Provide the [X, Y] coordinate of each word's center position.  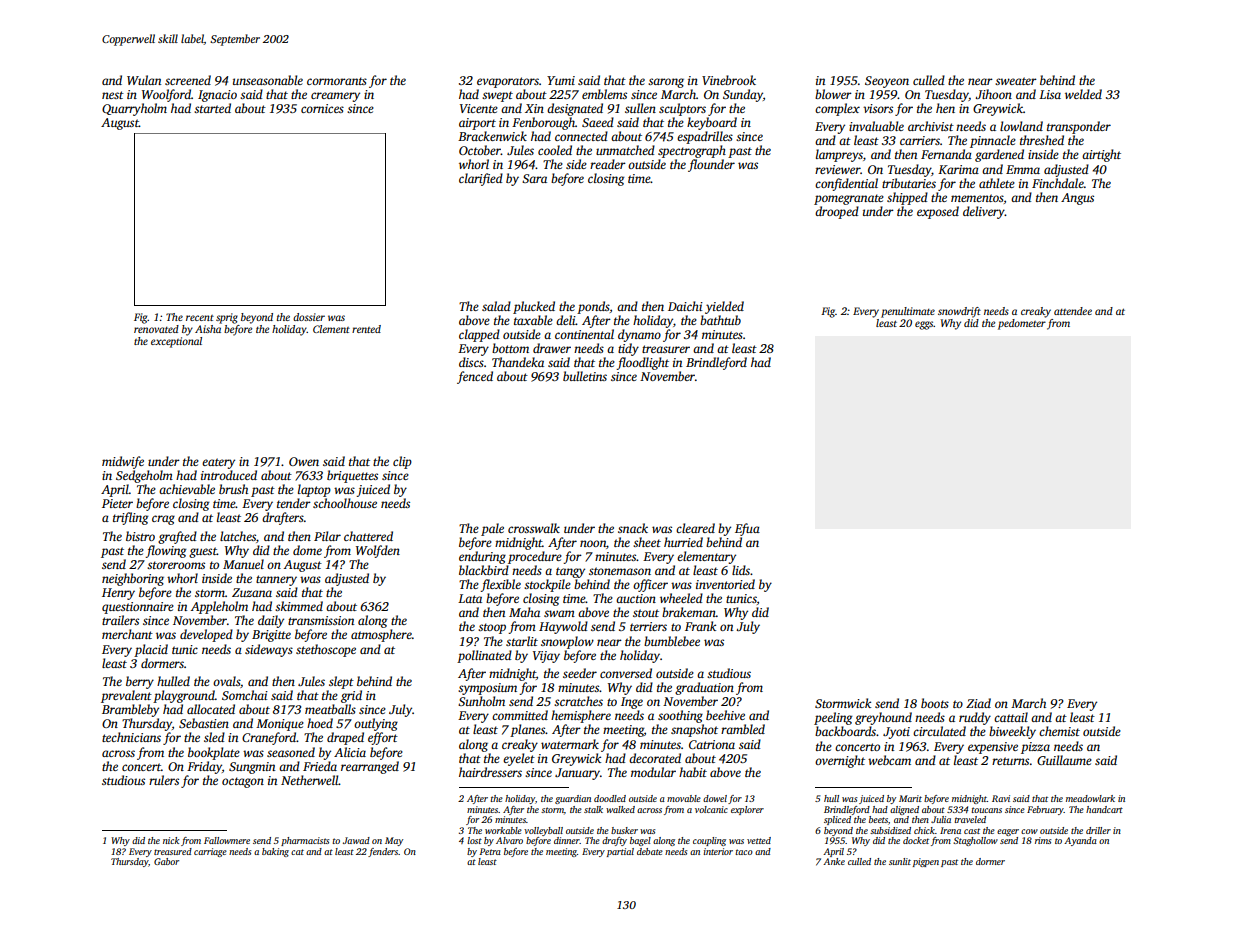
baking [275, 852]
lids [741, 570]
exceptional [176, 342]
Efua [747, 529]
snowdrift [959, 312]
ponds [593, 307]
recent [200, 318]
